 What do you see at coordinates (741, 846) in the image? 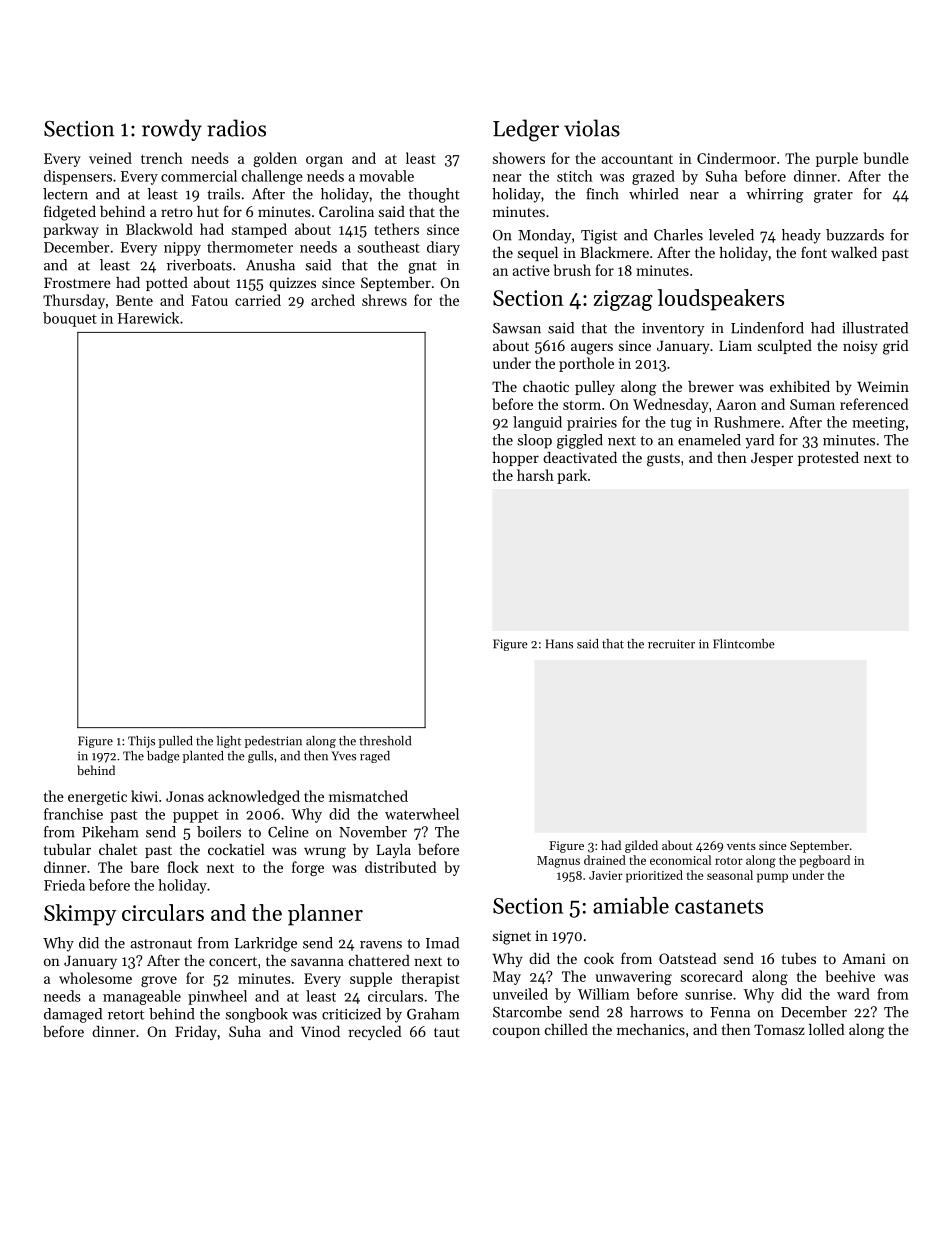
I see `vents` at bounding box center [741, 846].
